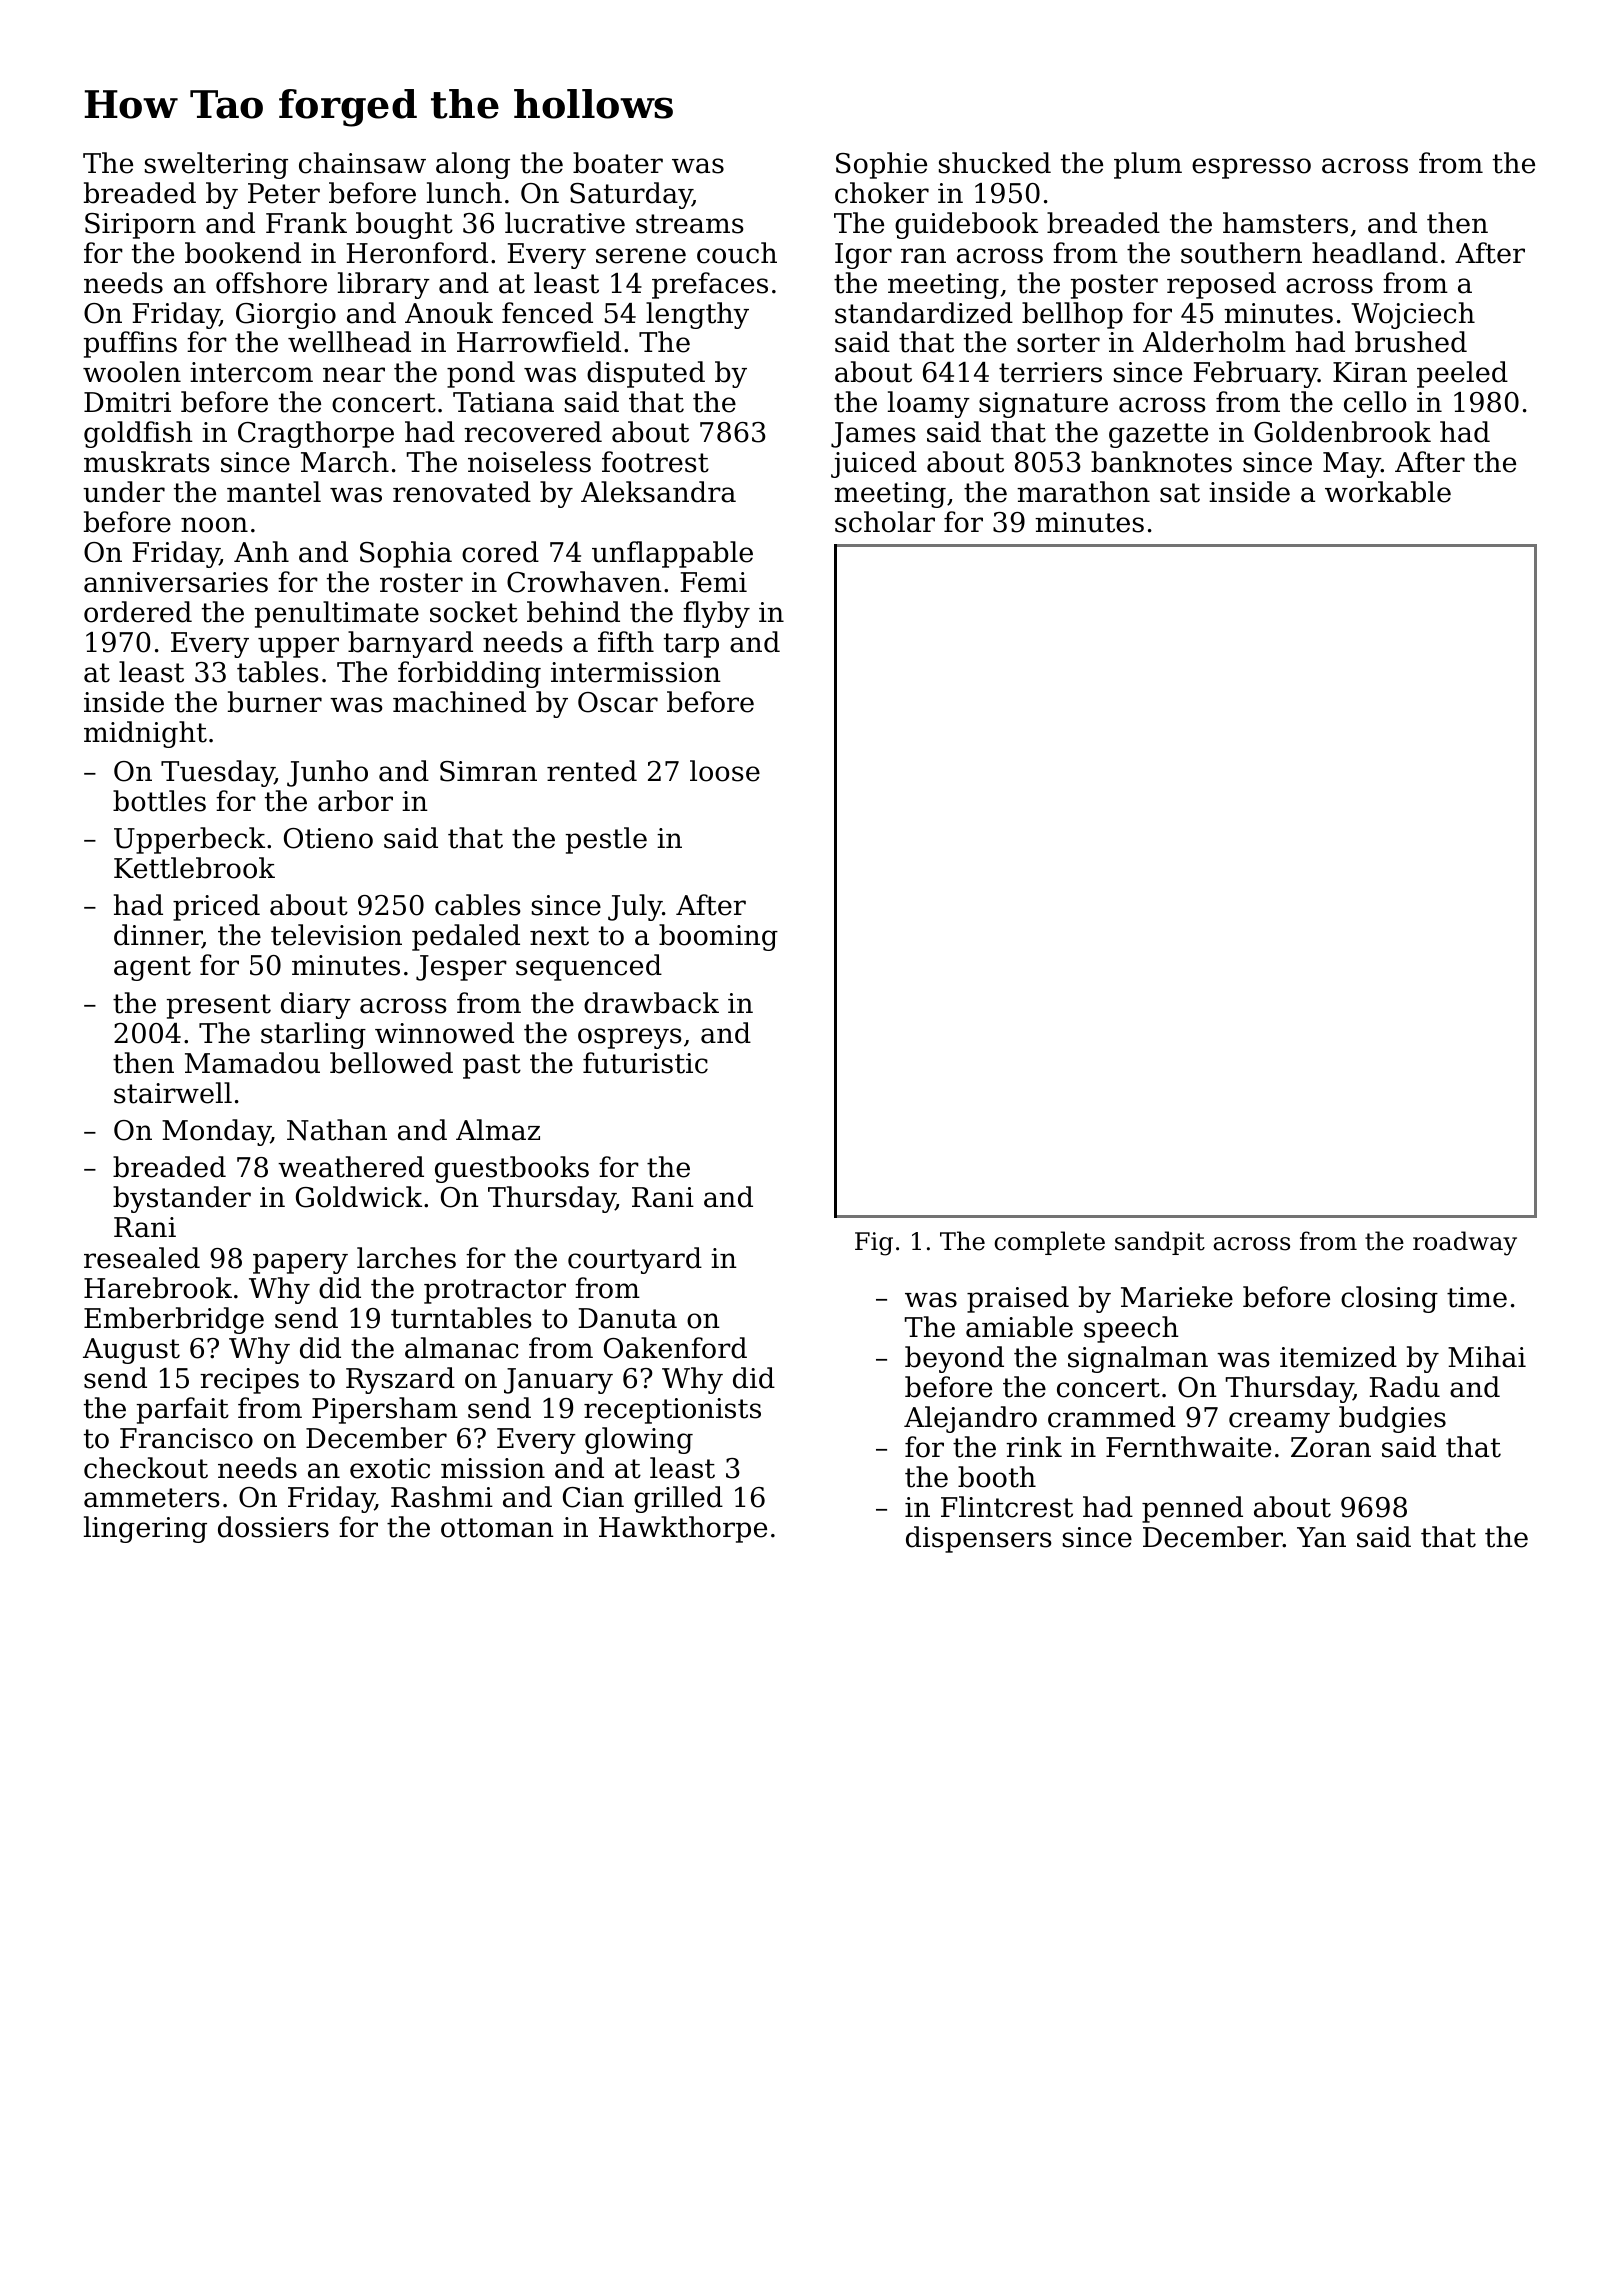  What do you see at coordinates (1375, 253) in the screenshot?
I see `headland` at bounding box center [1375, 253].
